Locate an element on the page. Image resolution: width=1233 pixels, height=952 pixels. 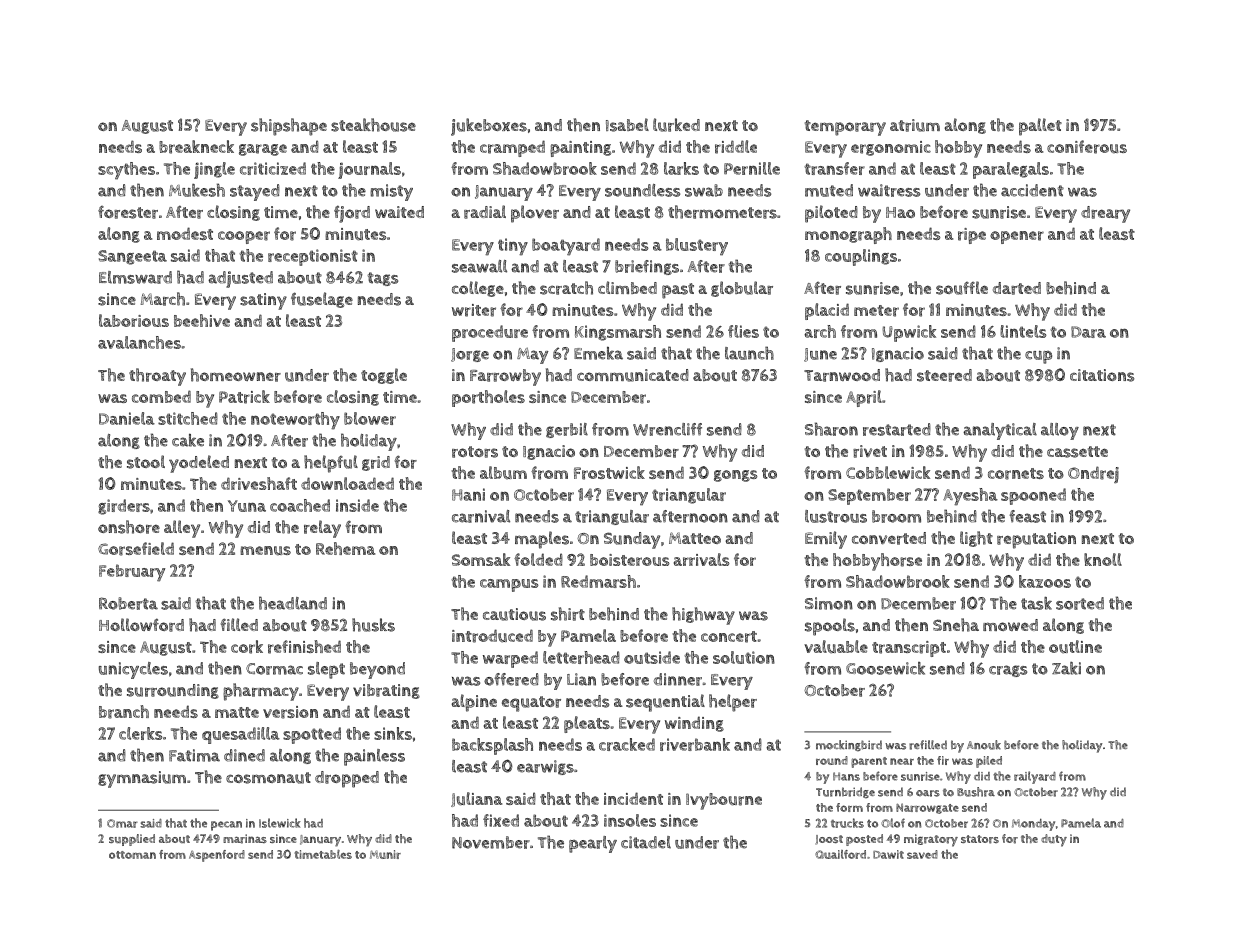
atrium is located at coordinates (915, 125).
